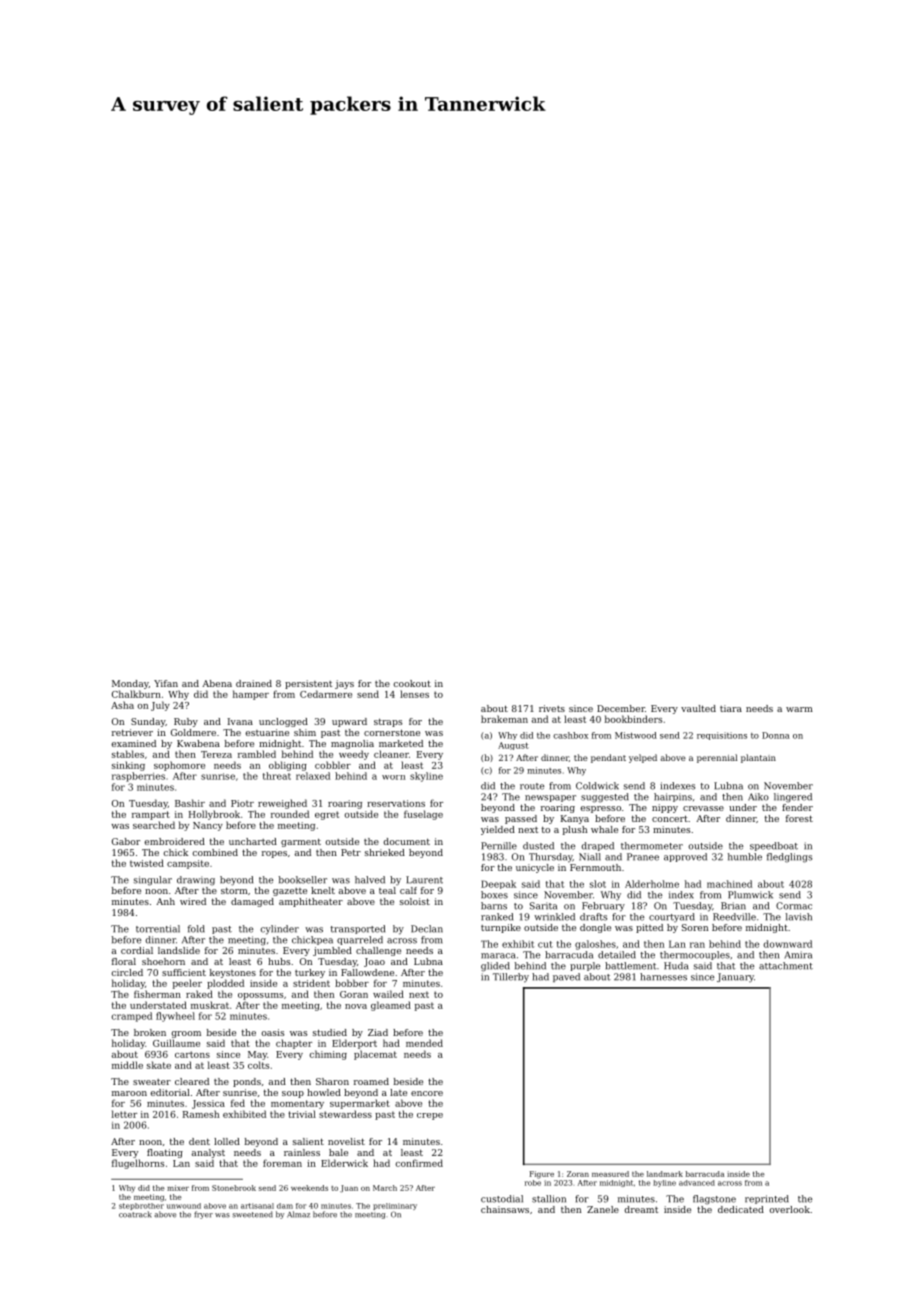 This page has width=924, height=1308. Describe the element at coordinates (412, 683) in the page. I see `cookout` at that location.
